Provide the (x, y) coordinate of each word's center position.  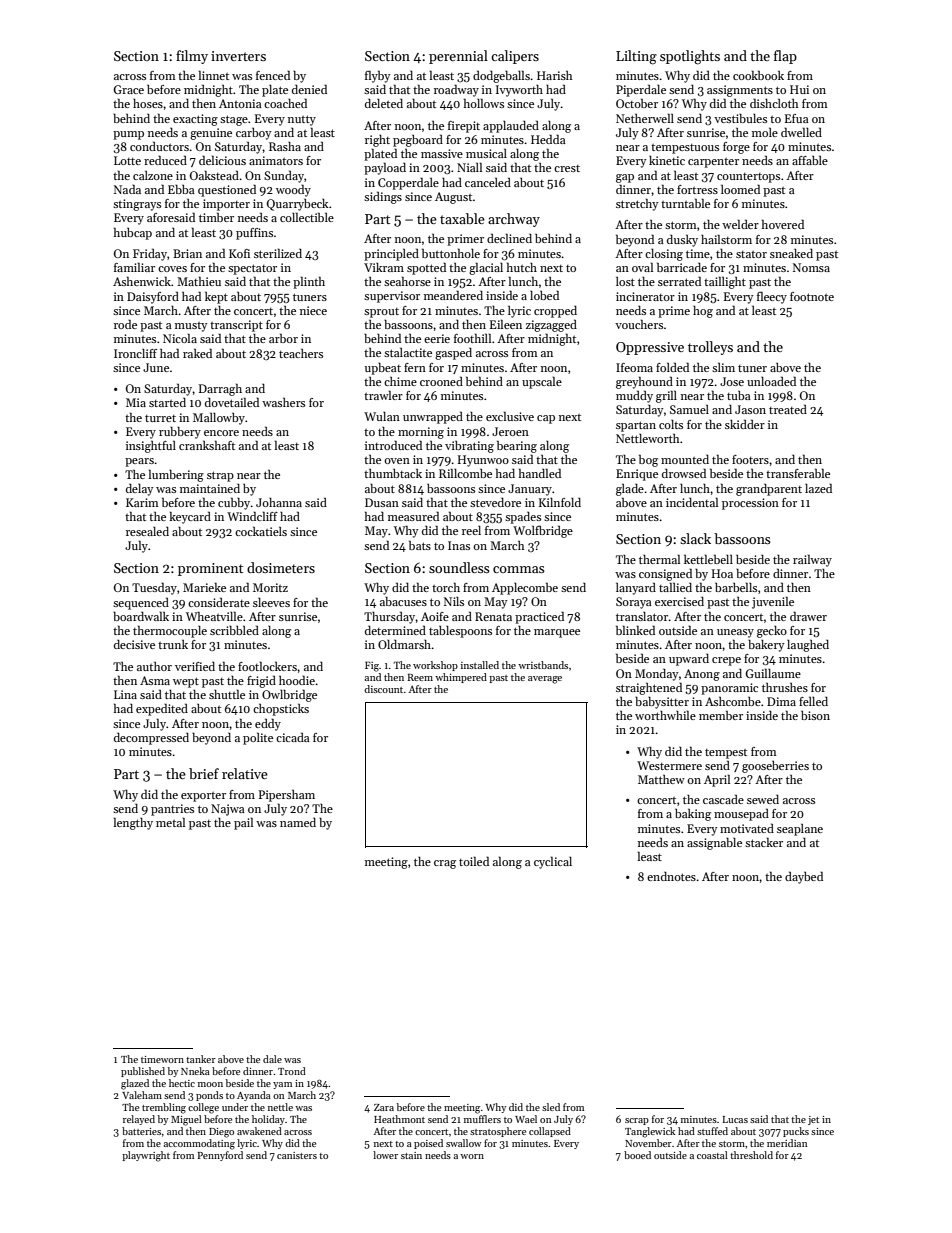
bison (815, 715)
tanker (201, 1059)
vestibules (740, 118)
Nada (127, 189)
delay (140, 490)
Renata (493, 616)
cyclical (553, 862)
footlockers (267, 666)
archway (514, 220)
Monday (657, 675)
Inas (459, 545)
